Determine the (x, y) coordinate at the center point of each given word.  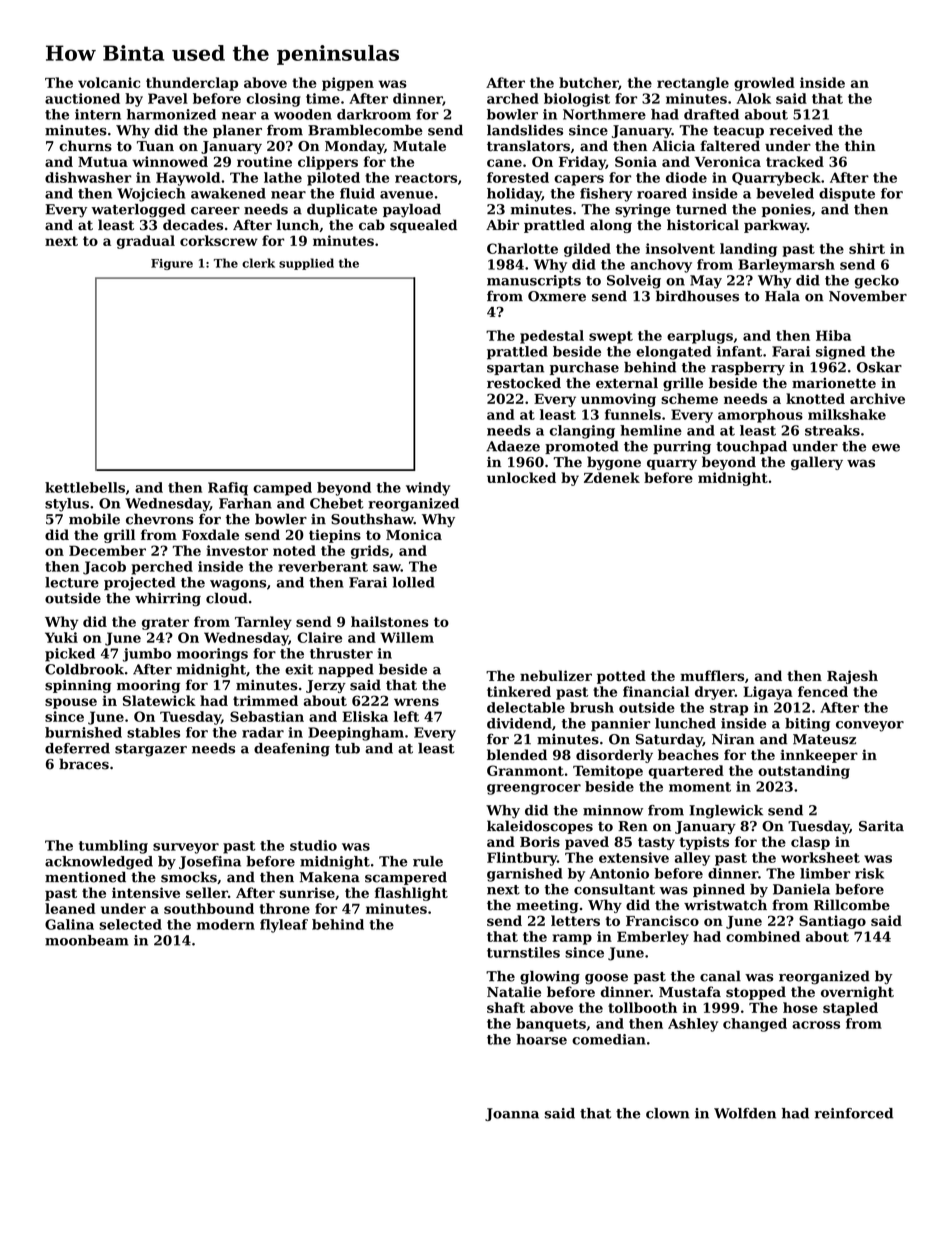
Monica (414, 534)
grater (165, 623)
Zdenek (612, 477)
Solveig (634, 282)
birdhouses (697, 296)
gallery (817, 463)
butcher (588, 82)
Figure (172, 264)
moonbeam (87, 940)
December (107, 550)
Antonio (619, 873)
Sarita (881, 826)
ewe (886, 448)
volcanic (109, 82)
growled (764, 84)
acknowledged (99, 863)
